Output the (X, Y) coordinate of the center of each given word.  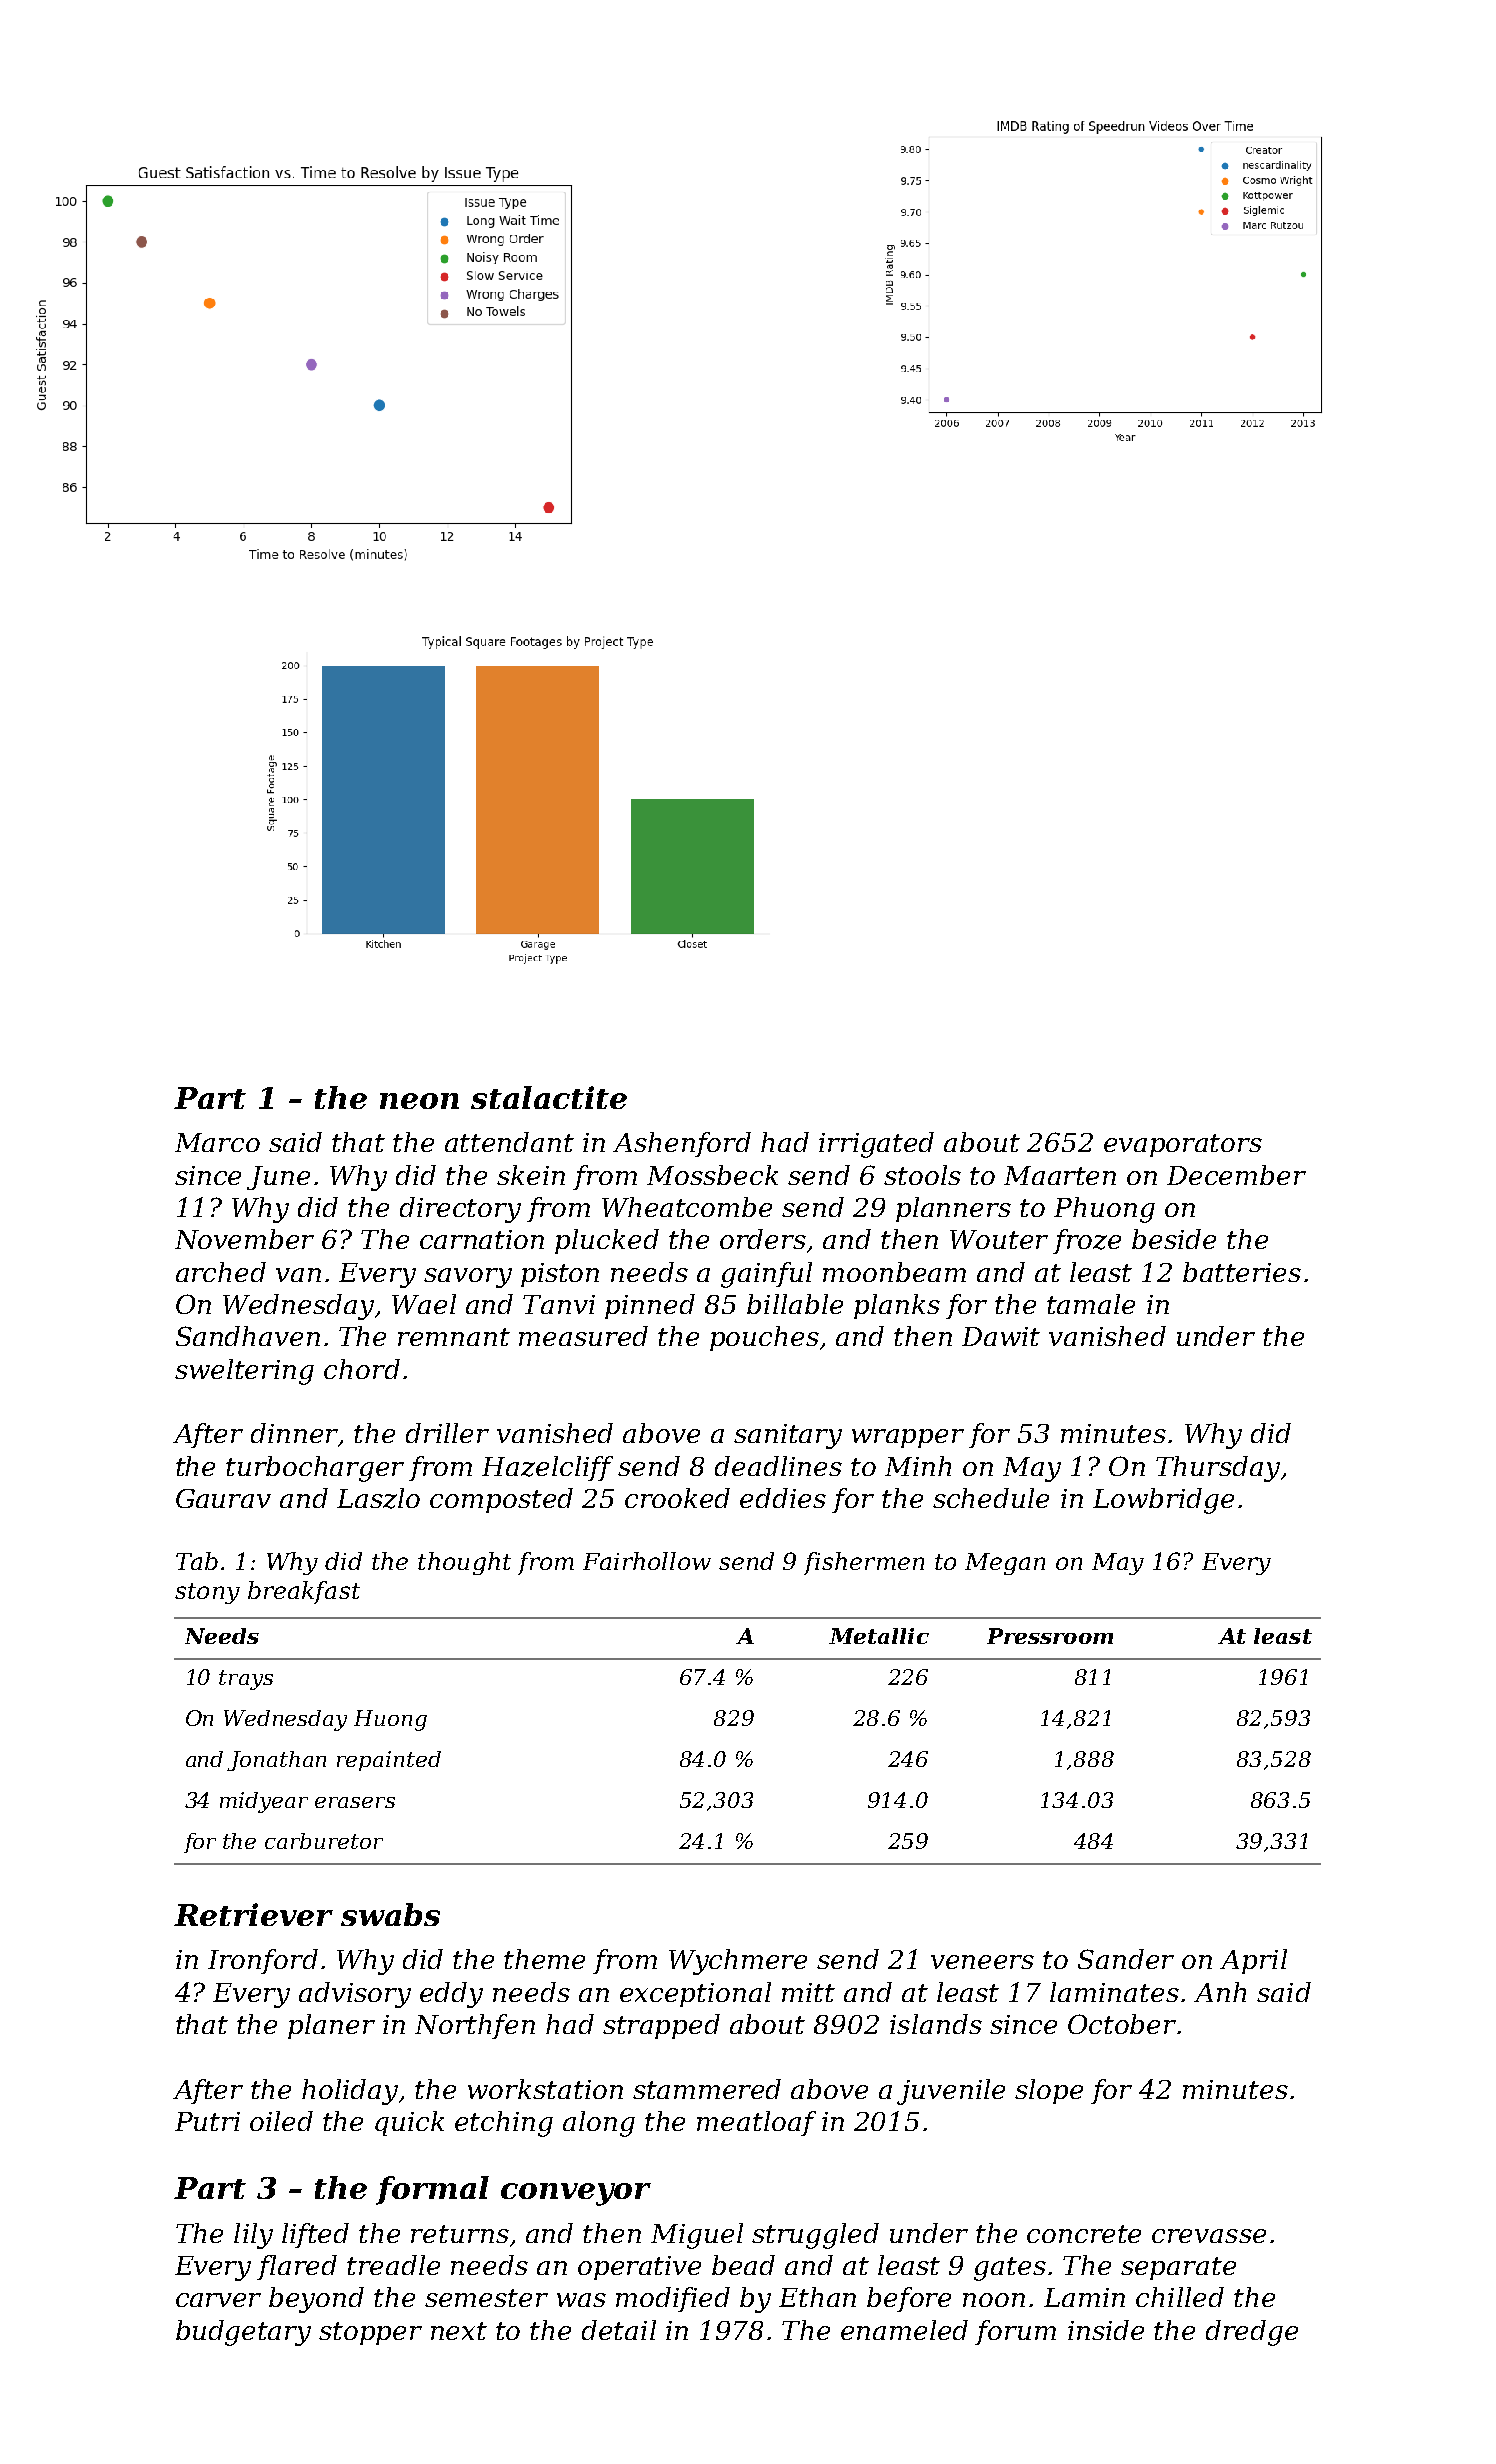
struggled (815, 2236)
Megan (1005, 1564)
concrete (1084, 2234)
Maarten (1060, 1175)
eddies (783, 1498)
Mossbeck (712, 1175)
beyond (316, 2300)
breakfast (304, 1592)
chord (362, 1369)
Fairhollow (647, 1561)
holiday (350, 2092)
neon (419, 1101)
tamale (1091, 1304)
